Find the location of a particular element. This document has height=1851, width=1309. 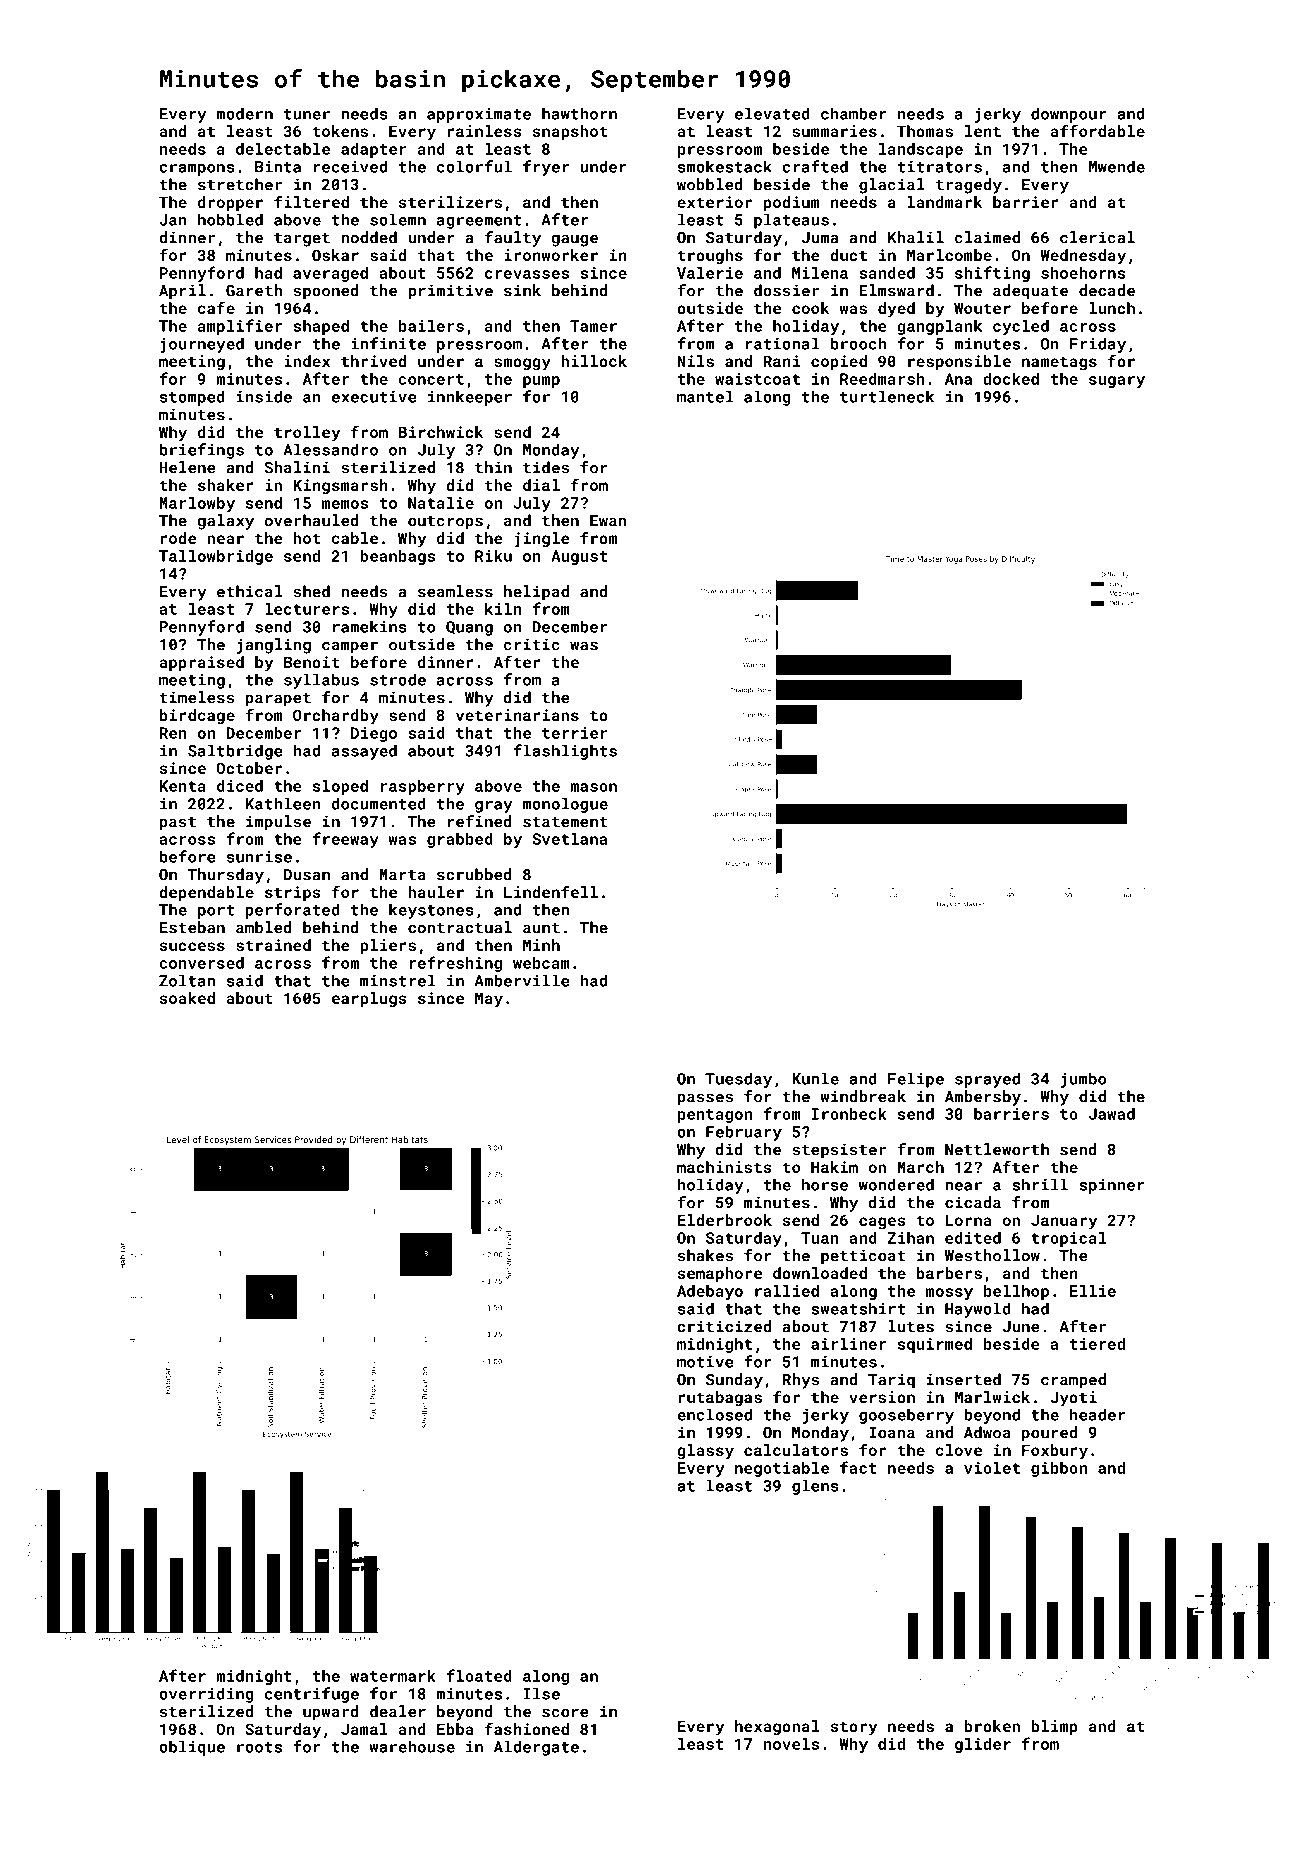

cafe is located at coordinates (216, 307).
